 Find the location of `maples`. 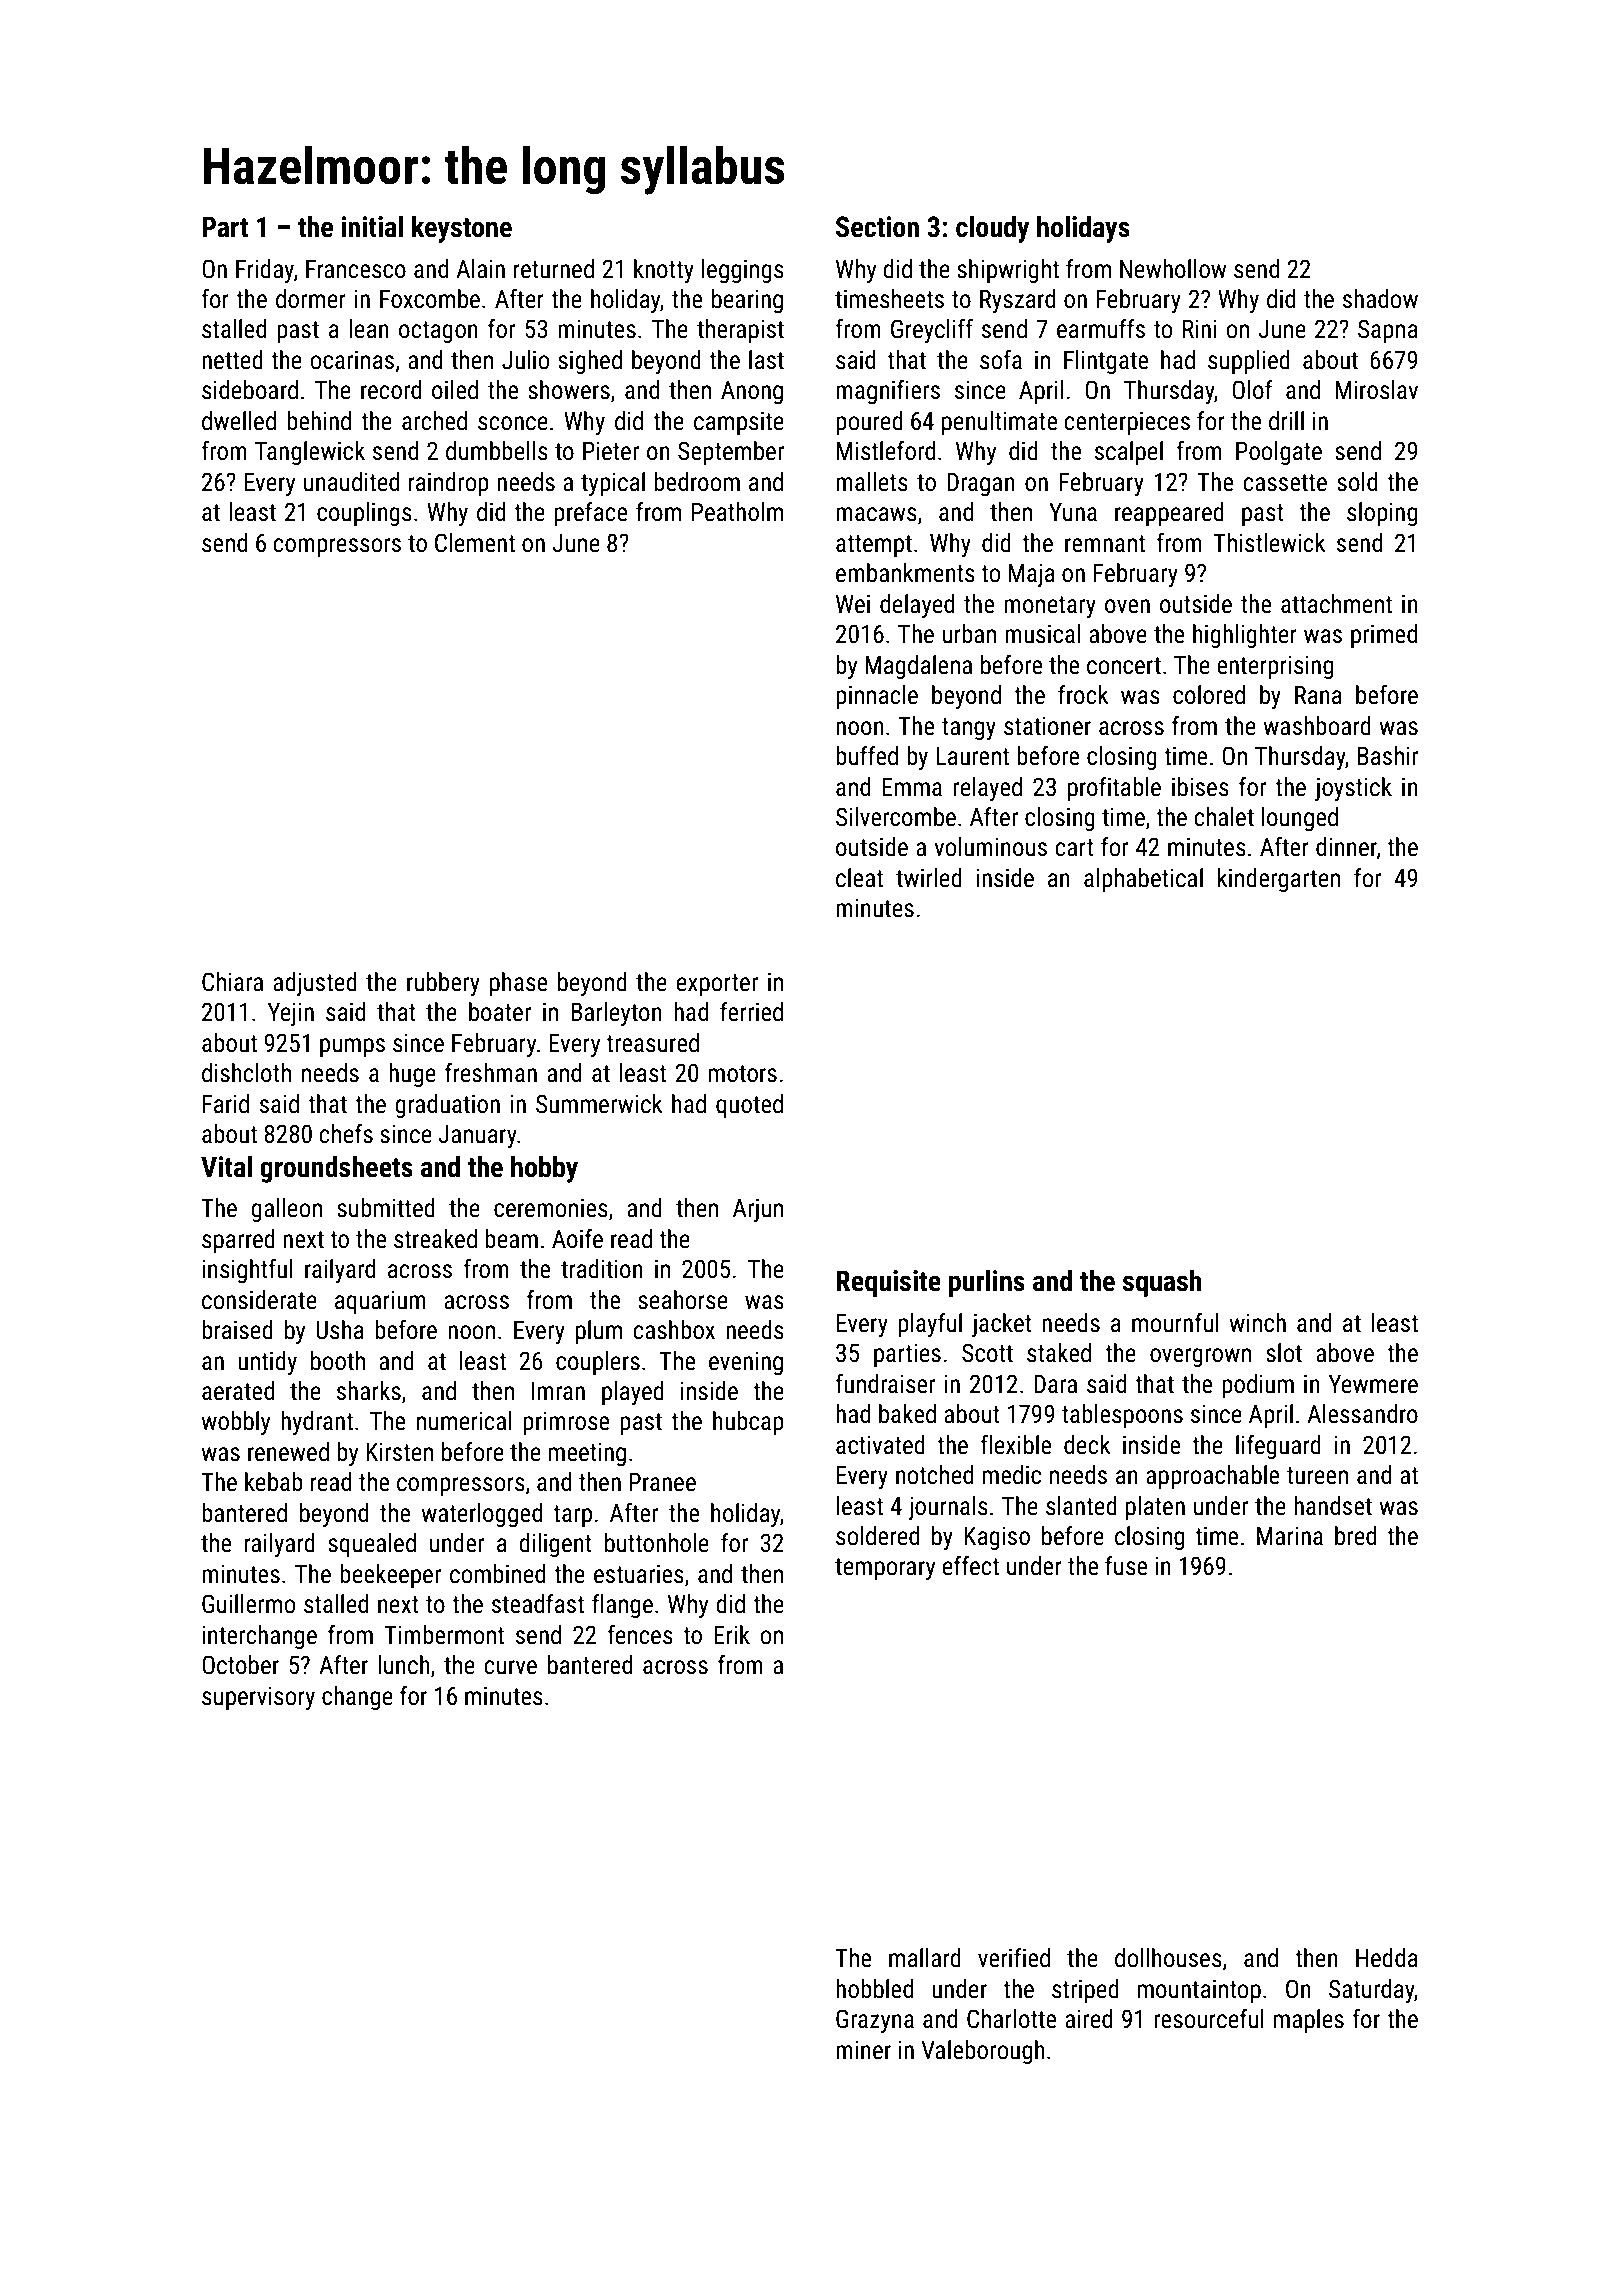

maples is located at coordinates (1309, 2021).
